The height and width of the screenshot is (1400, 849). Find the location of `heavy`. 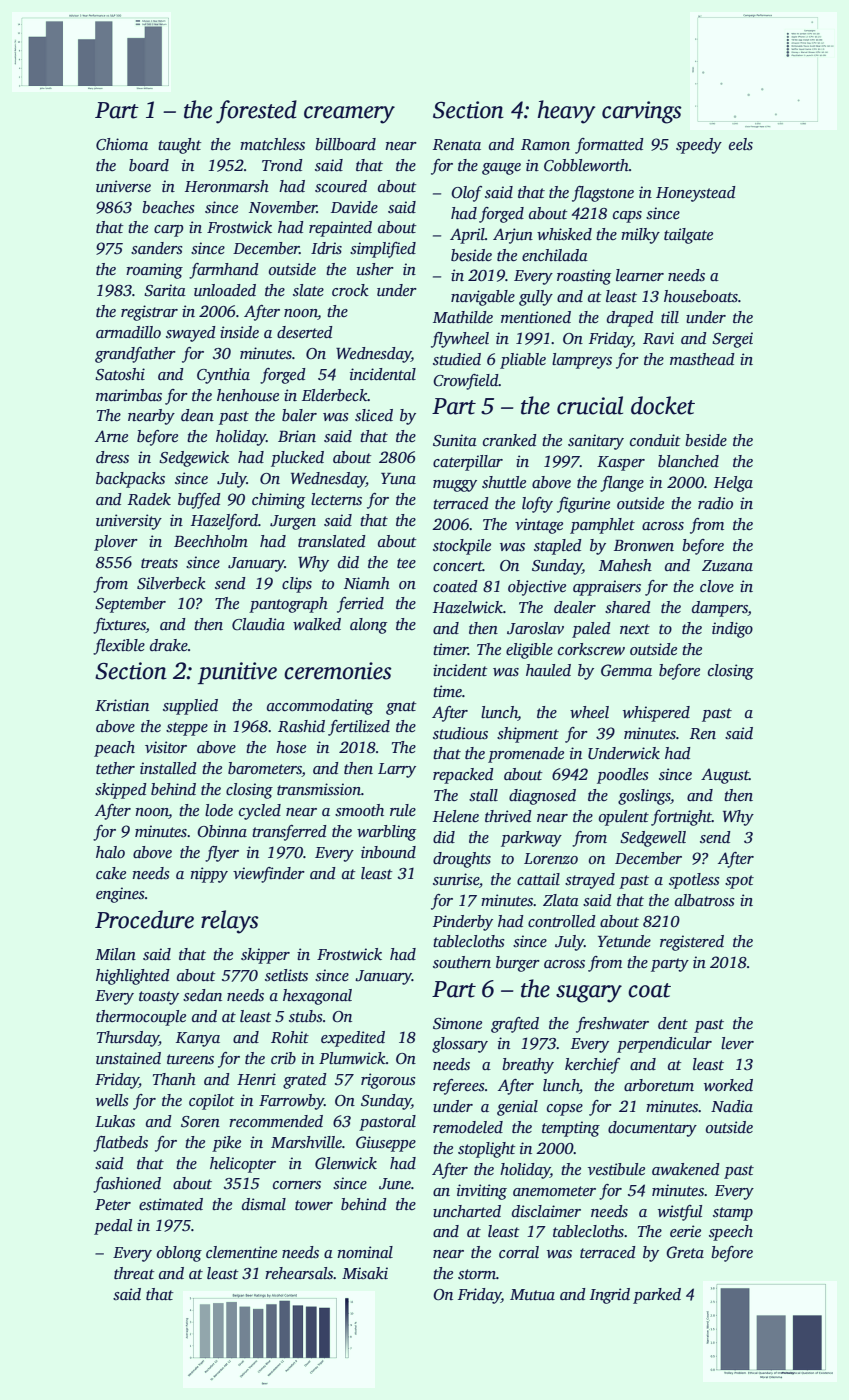

heavy is located at coordinates (567, 112).
